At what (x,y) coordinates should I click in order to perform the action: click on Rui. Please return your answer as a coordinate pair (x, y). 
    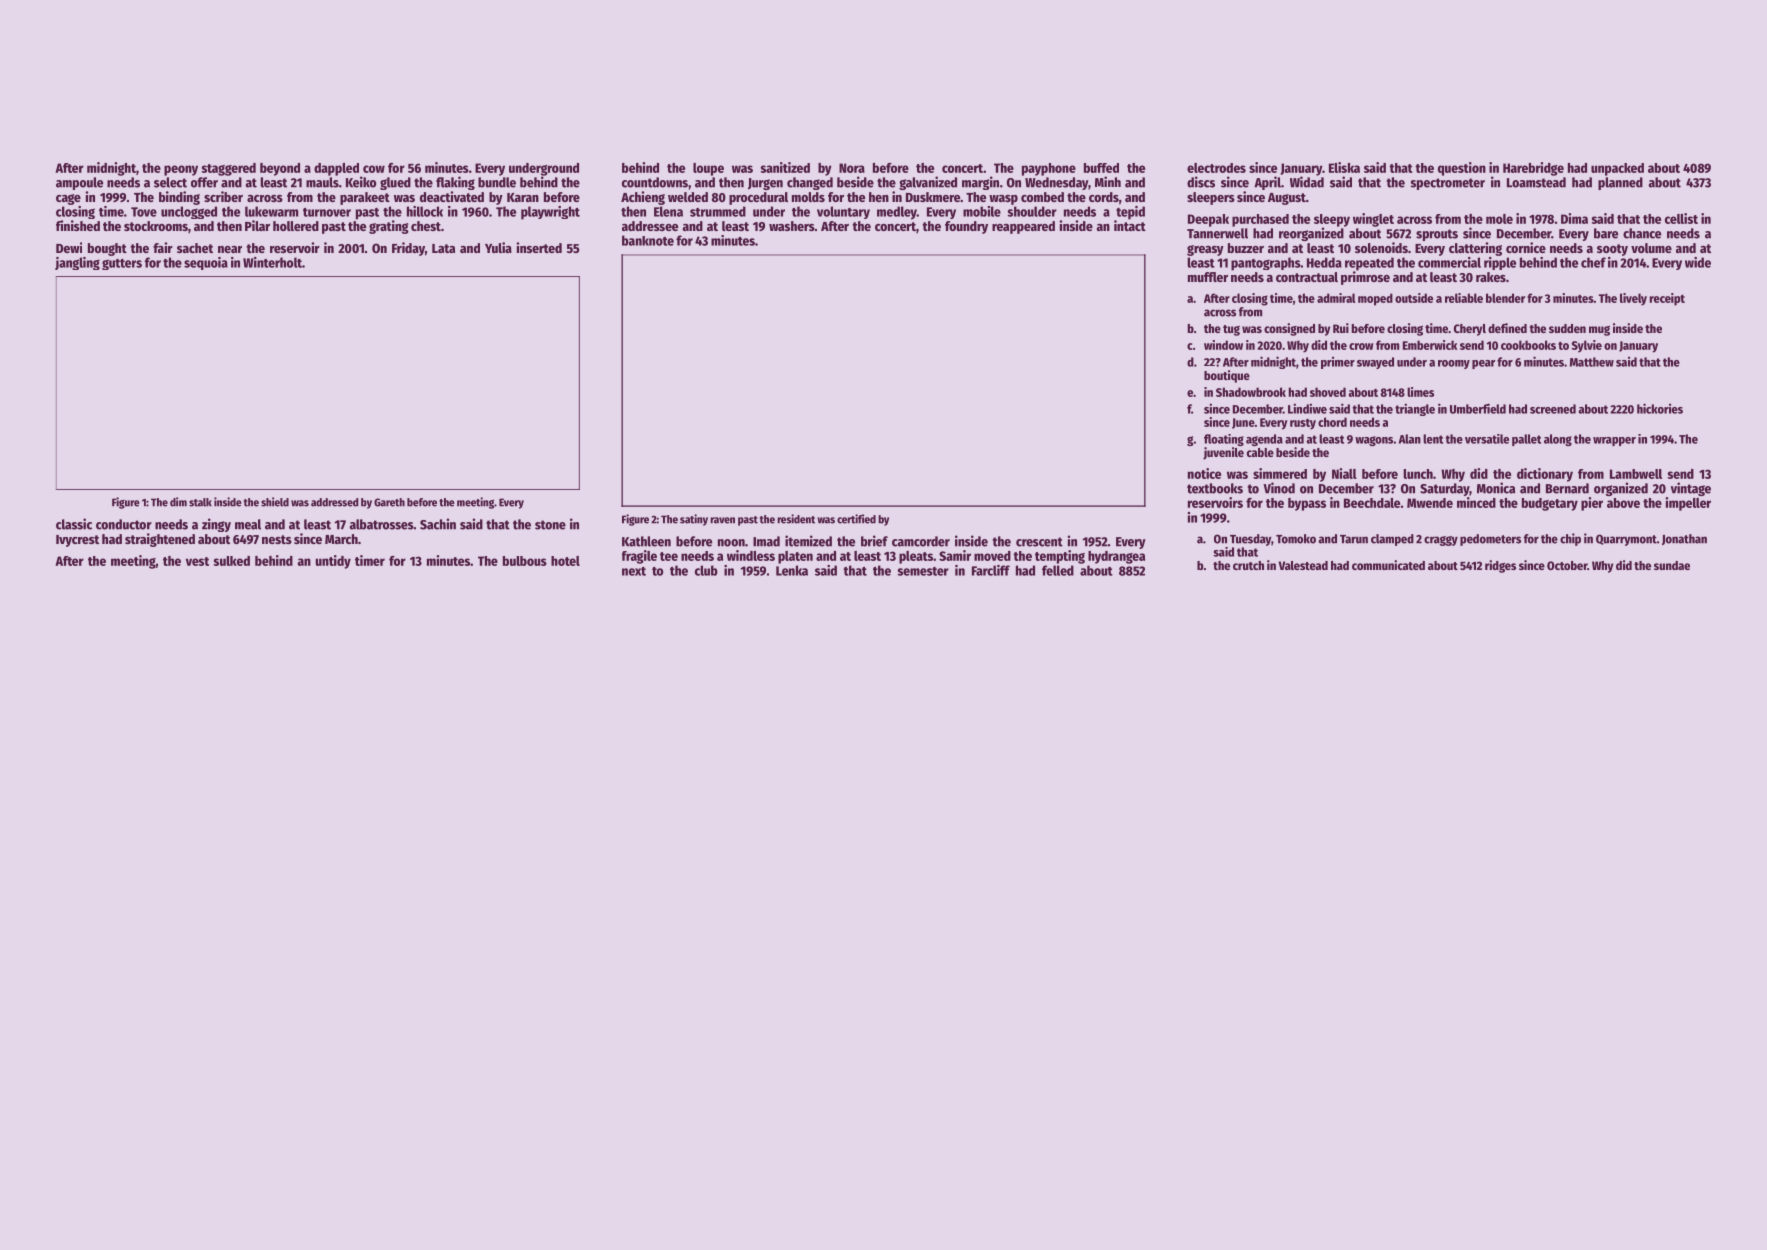
    Looking at the image, I should click on (1341, 328).
